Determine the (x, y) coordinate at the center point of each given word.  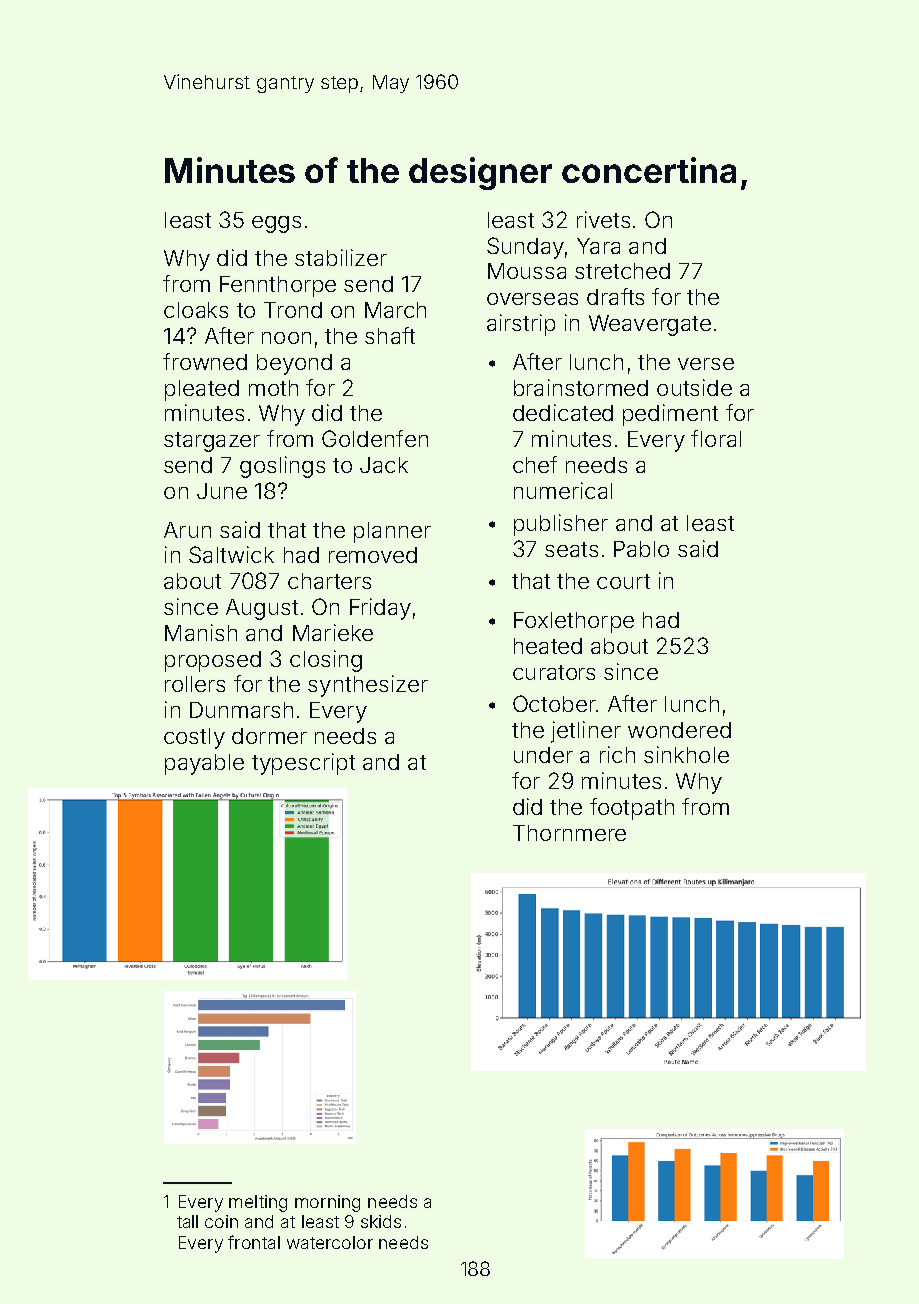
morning (327, 1203)
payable (204, 764)
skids (381, 1221)
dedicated (563, 412)
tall (187, 1221)
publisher (561, 525)
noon (286, 338)
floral (716, 438)
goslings (282, 467)
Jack (384, 465)
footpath (632, 809)
